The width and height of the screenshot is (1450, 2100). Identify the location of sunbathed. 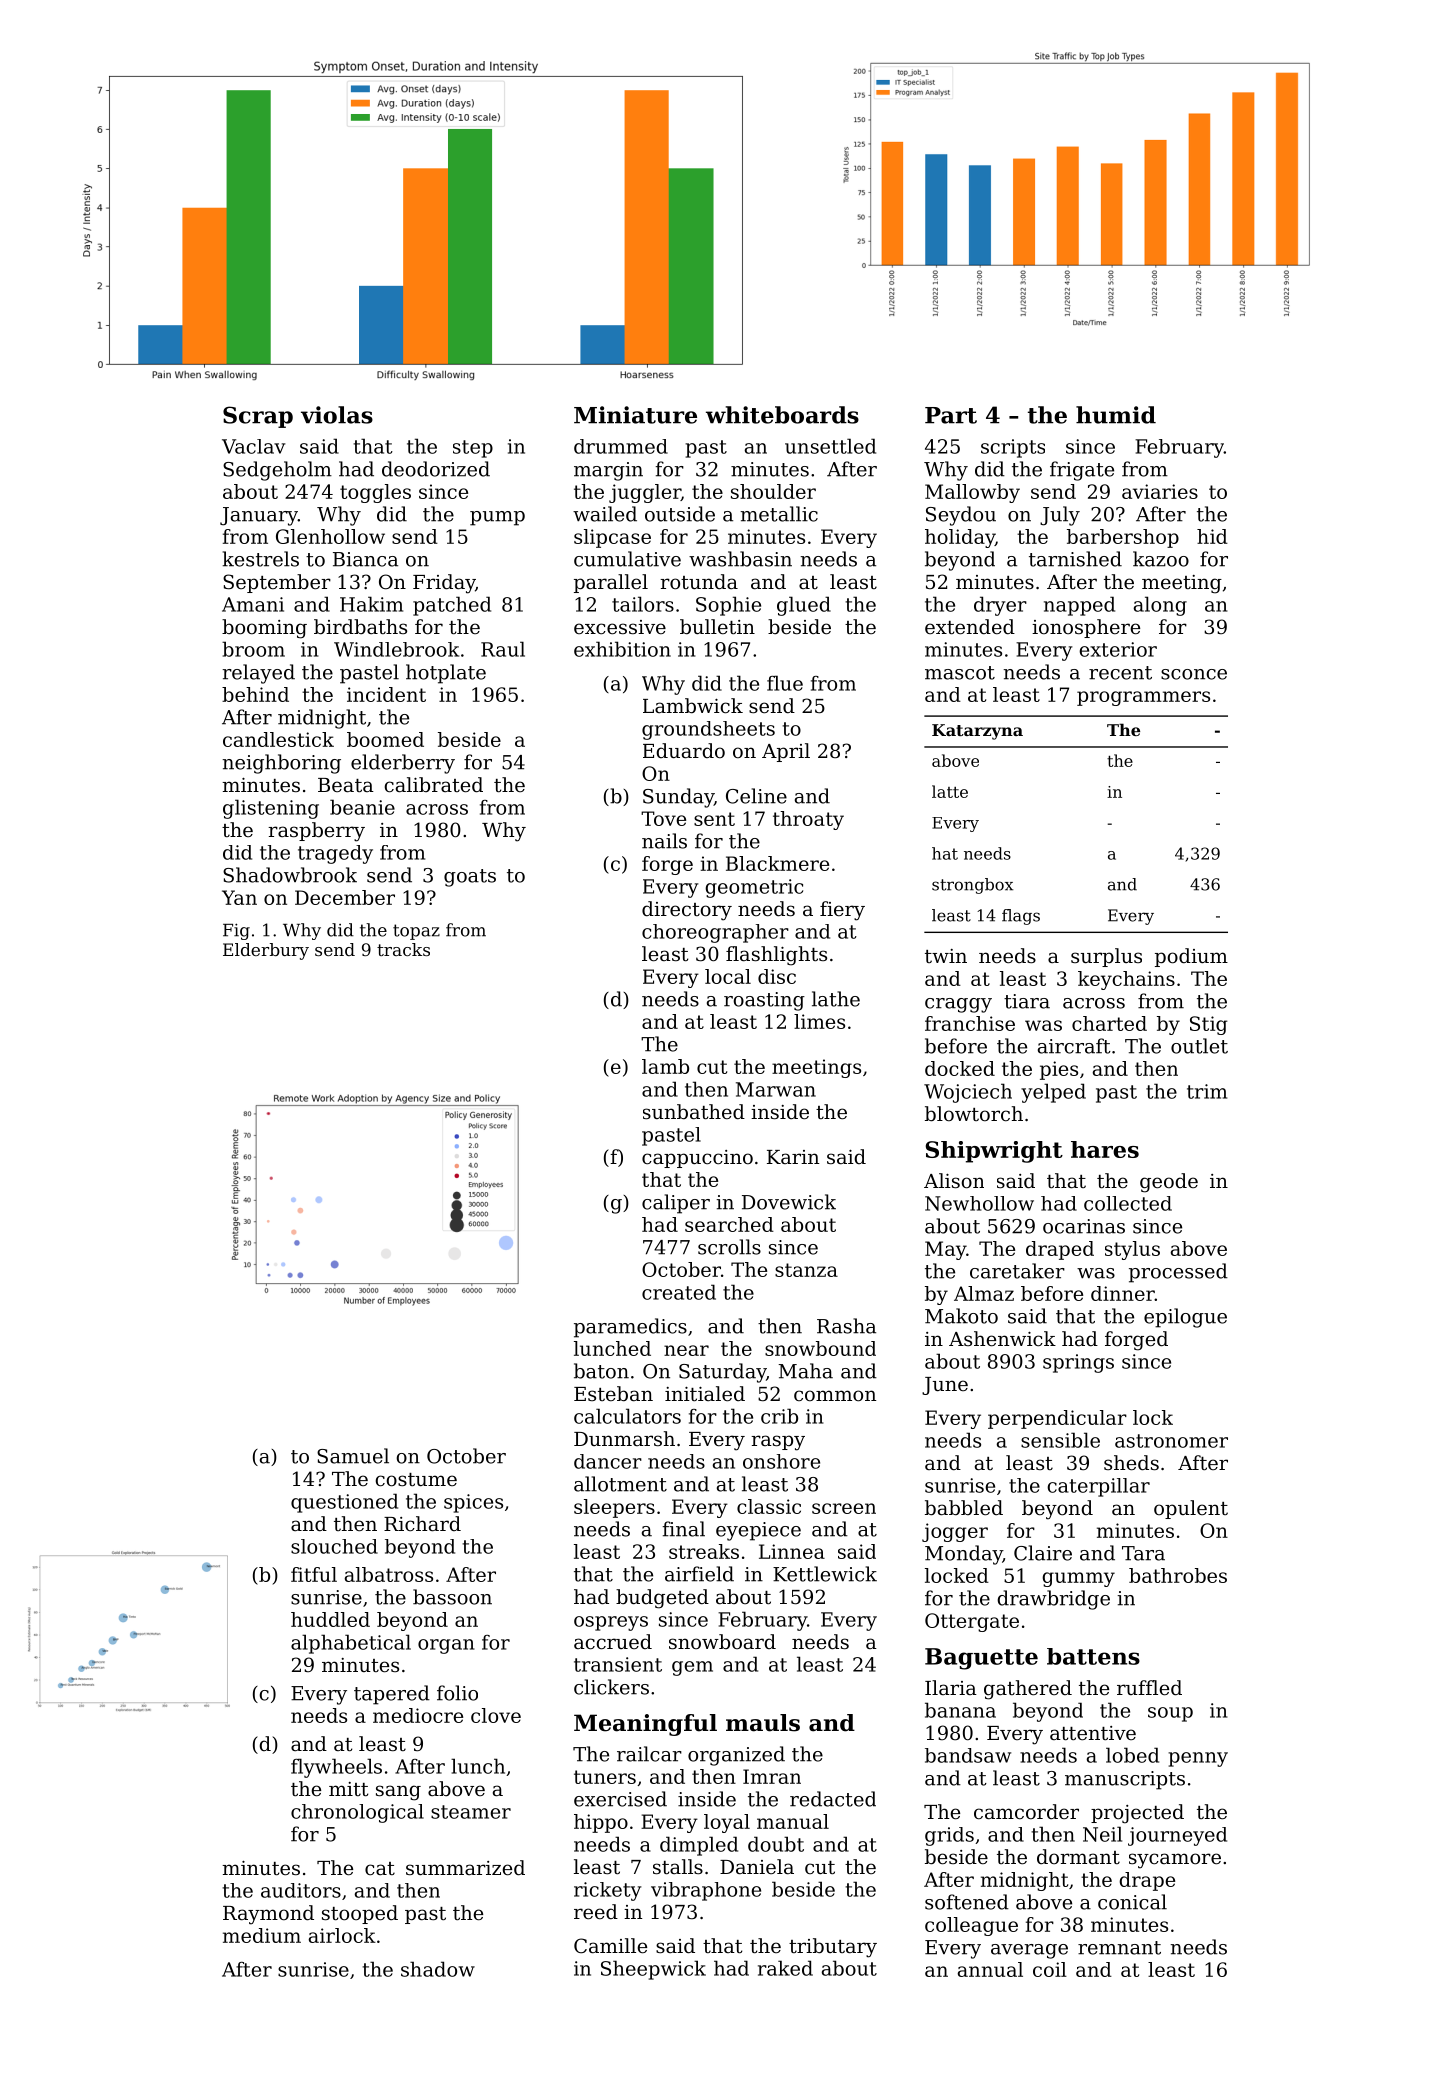
(694, 1112).
